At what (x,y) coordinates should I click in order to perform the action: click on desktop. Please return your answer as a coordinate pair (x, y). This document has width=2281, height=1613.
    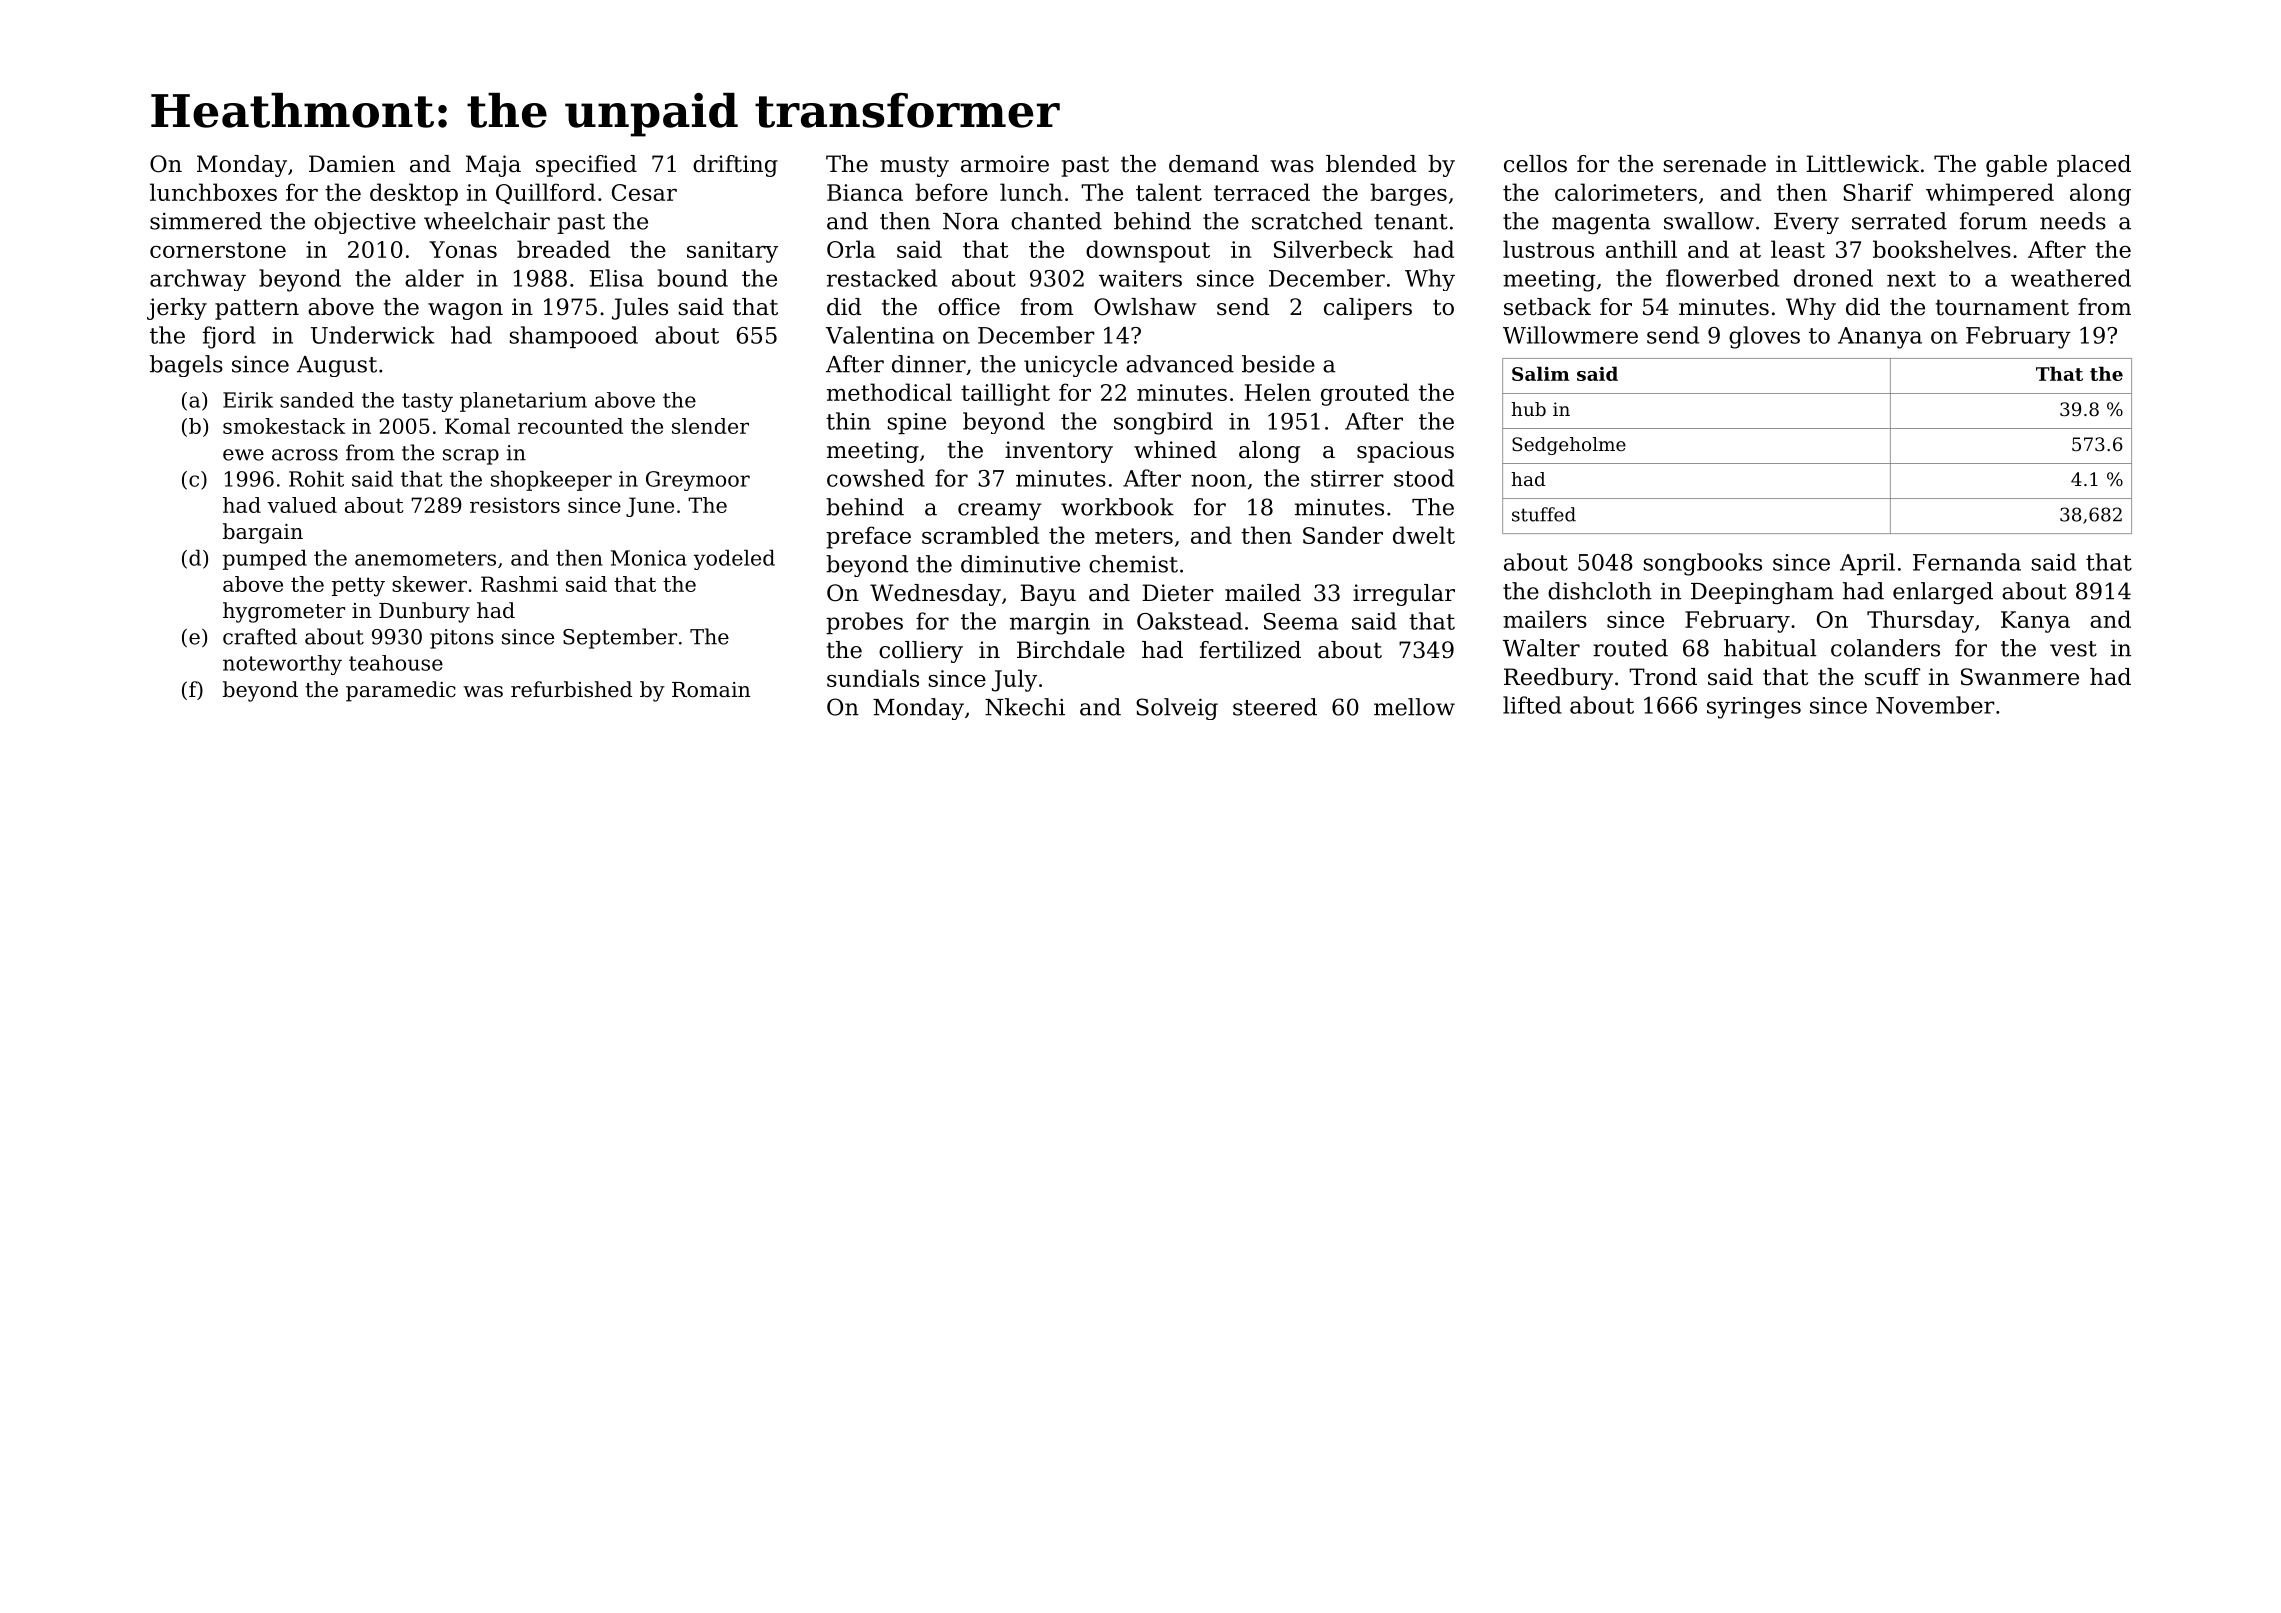
    Looking at the image, I should click on (414, 194).
